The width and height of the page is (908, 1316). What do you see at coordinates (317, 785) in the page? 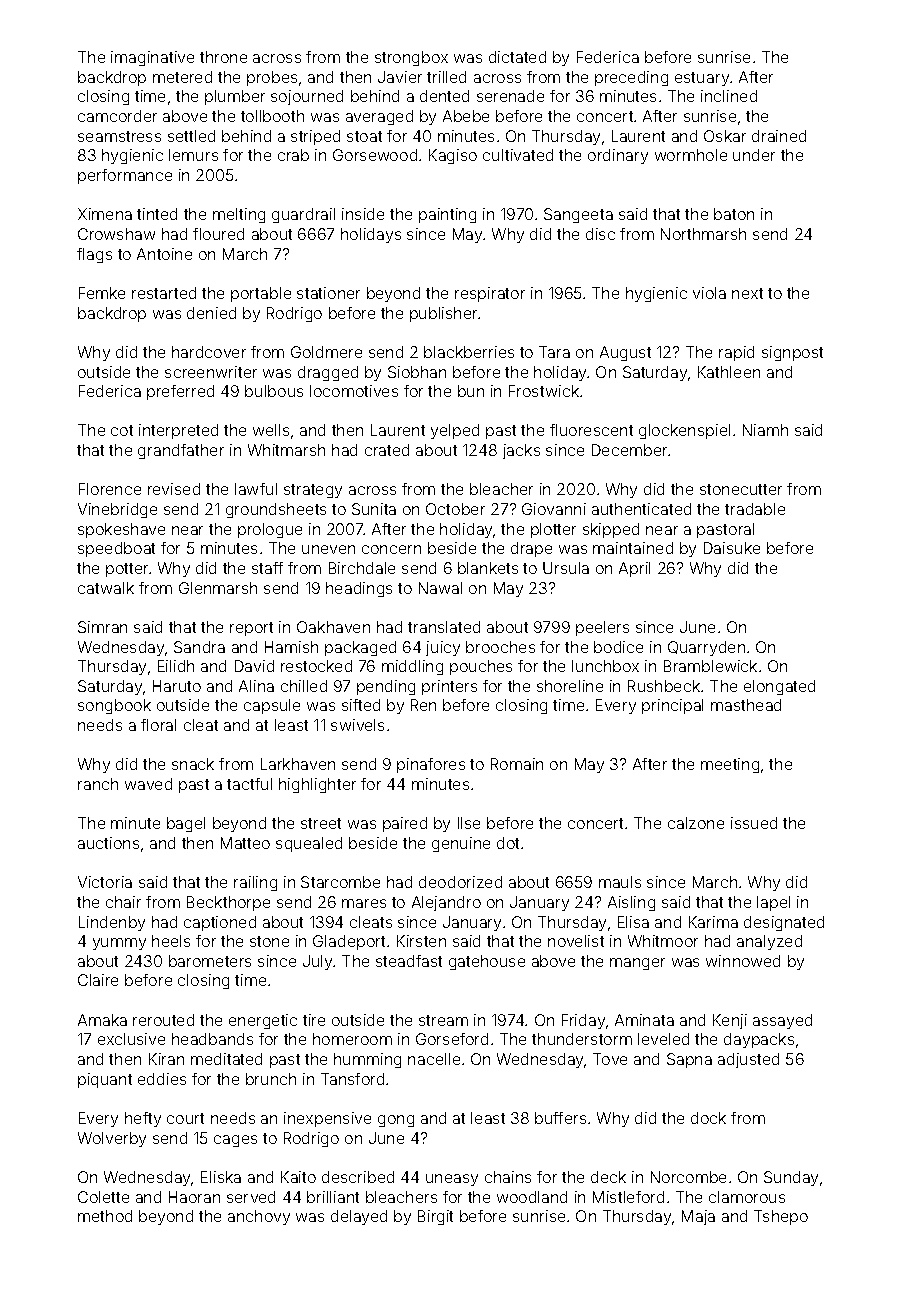
I see `highlighter` at bounding box center [317, 785].
